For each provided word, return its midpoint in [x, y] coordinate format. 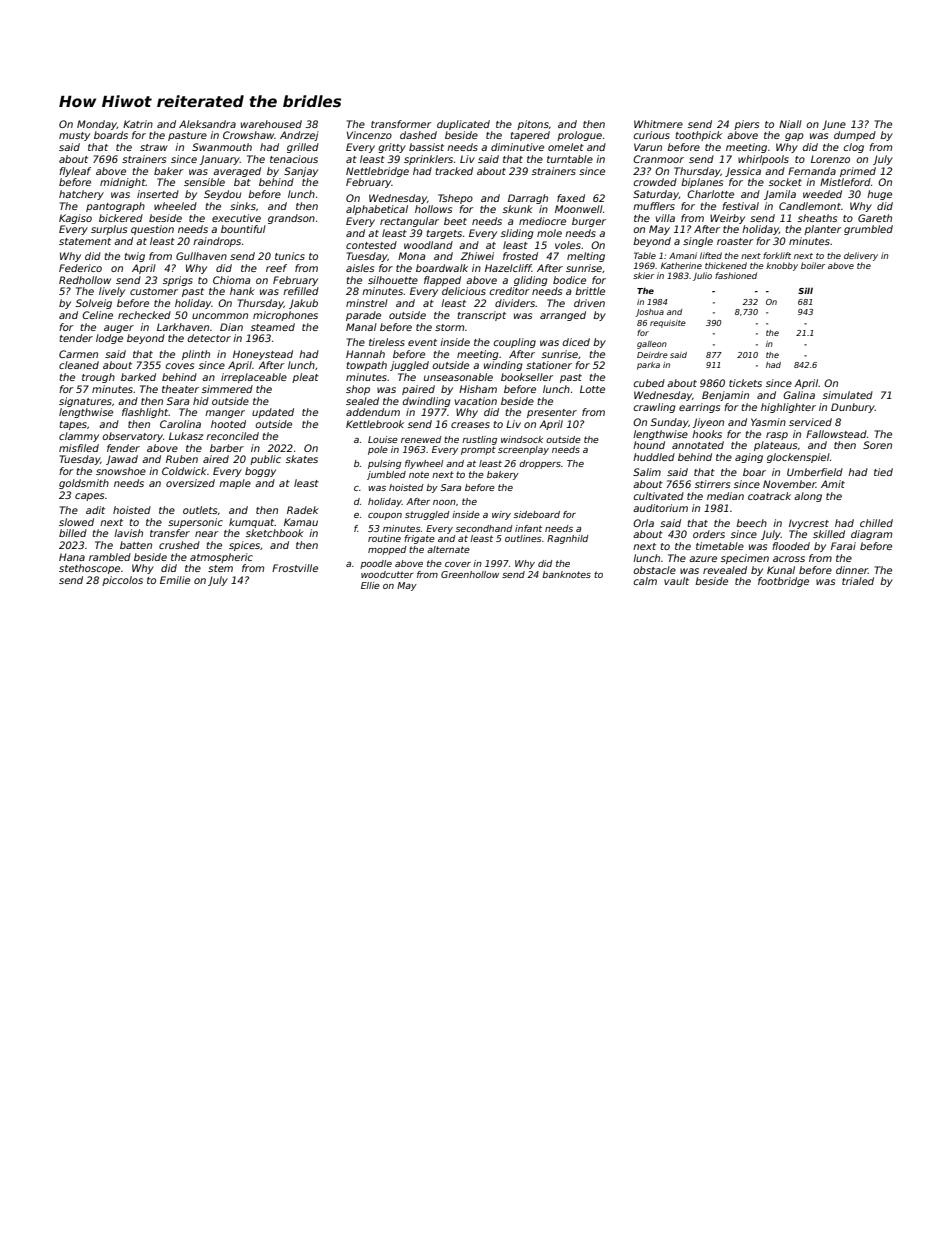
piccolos [122, 581]
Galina [799, 395]
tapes [73, 425]
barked [138, 377]
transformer [401, 124]
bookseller [527, 377]
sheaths [817, 218]
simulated [848, 395]
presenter [552, 413]
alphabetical [377, 210]
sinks [243, 206]
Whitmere [658, 124]
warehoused [271, 124]
